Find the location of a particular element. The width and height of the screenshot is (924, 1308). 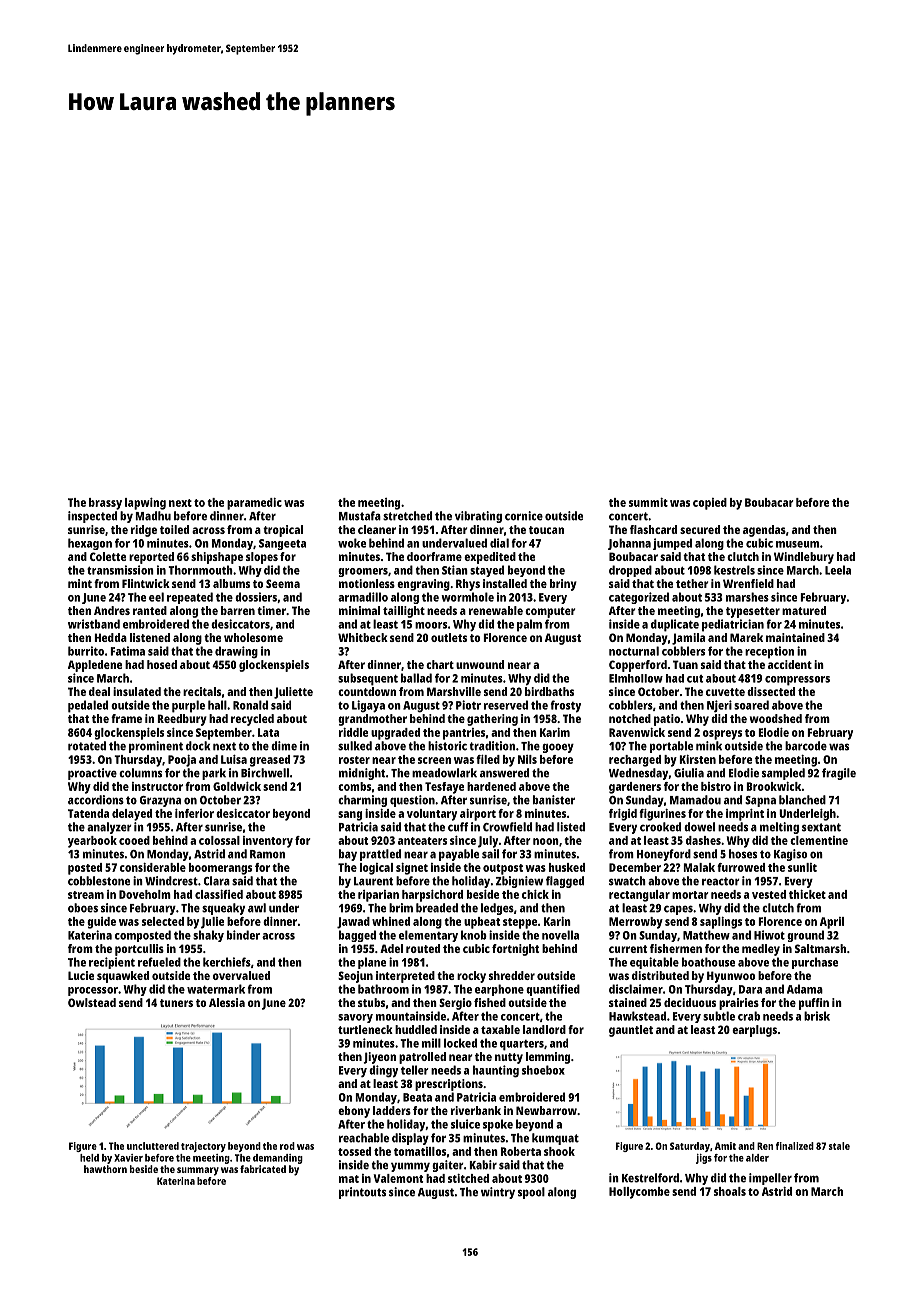

Owlstead is located at coordinates (92, 1002).
